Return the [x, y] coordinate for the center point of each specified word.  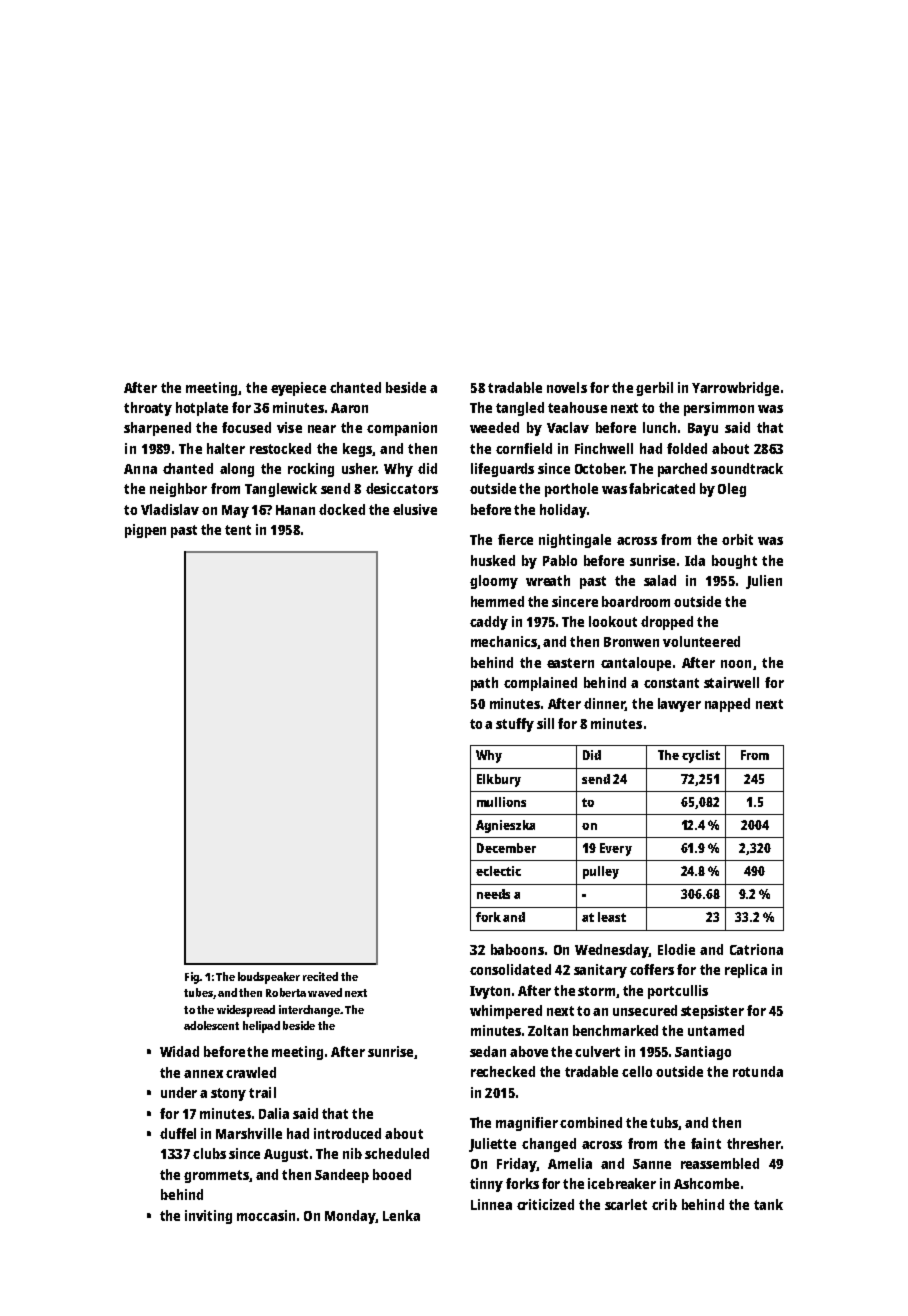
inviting [208, 1217]
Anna [140, 469]
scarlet [626, 1204]
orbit [737, 539]
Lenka [401, 1215]
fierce [515, 539]
